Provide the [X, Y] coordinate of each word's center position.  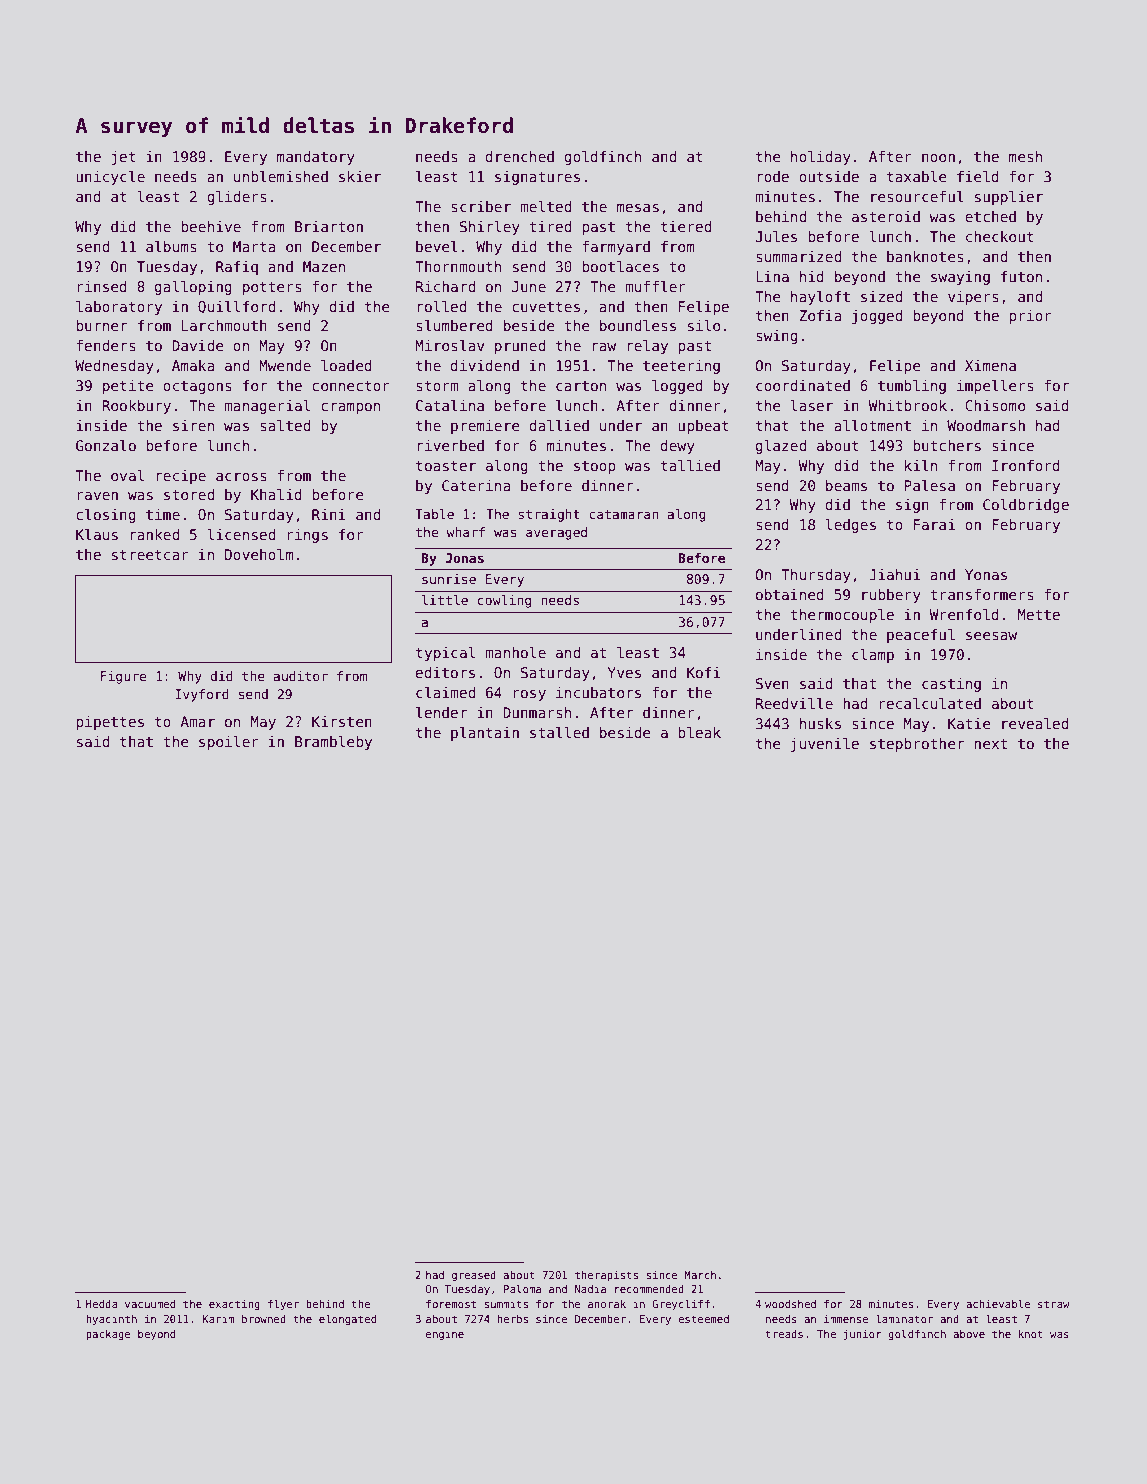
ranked [154, 534]
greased [474, 1276]
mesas [638, 208]
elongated [347, 1319]
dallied [559, 425]
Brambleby [333, 743]
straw [1054, 1304]
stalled [559, 732]
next [990, 744]
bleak [699, 732]
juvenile [825, 745]
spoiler [229, 743]
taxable [917, 176]
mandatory [316, 158]
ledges [850, 526]
